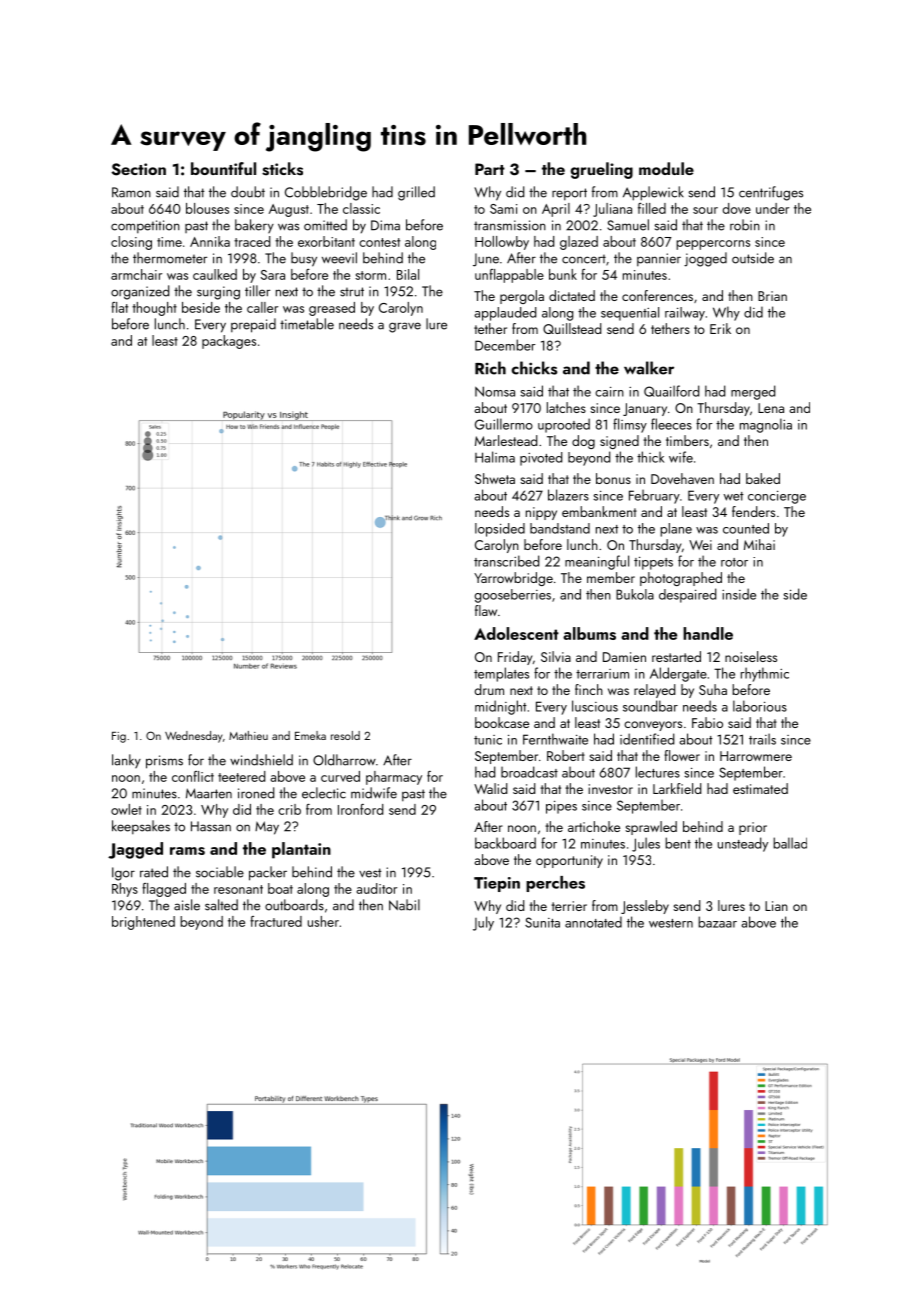 The image size is (924, 1308). I want to click on boat, so click(280, 888).
